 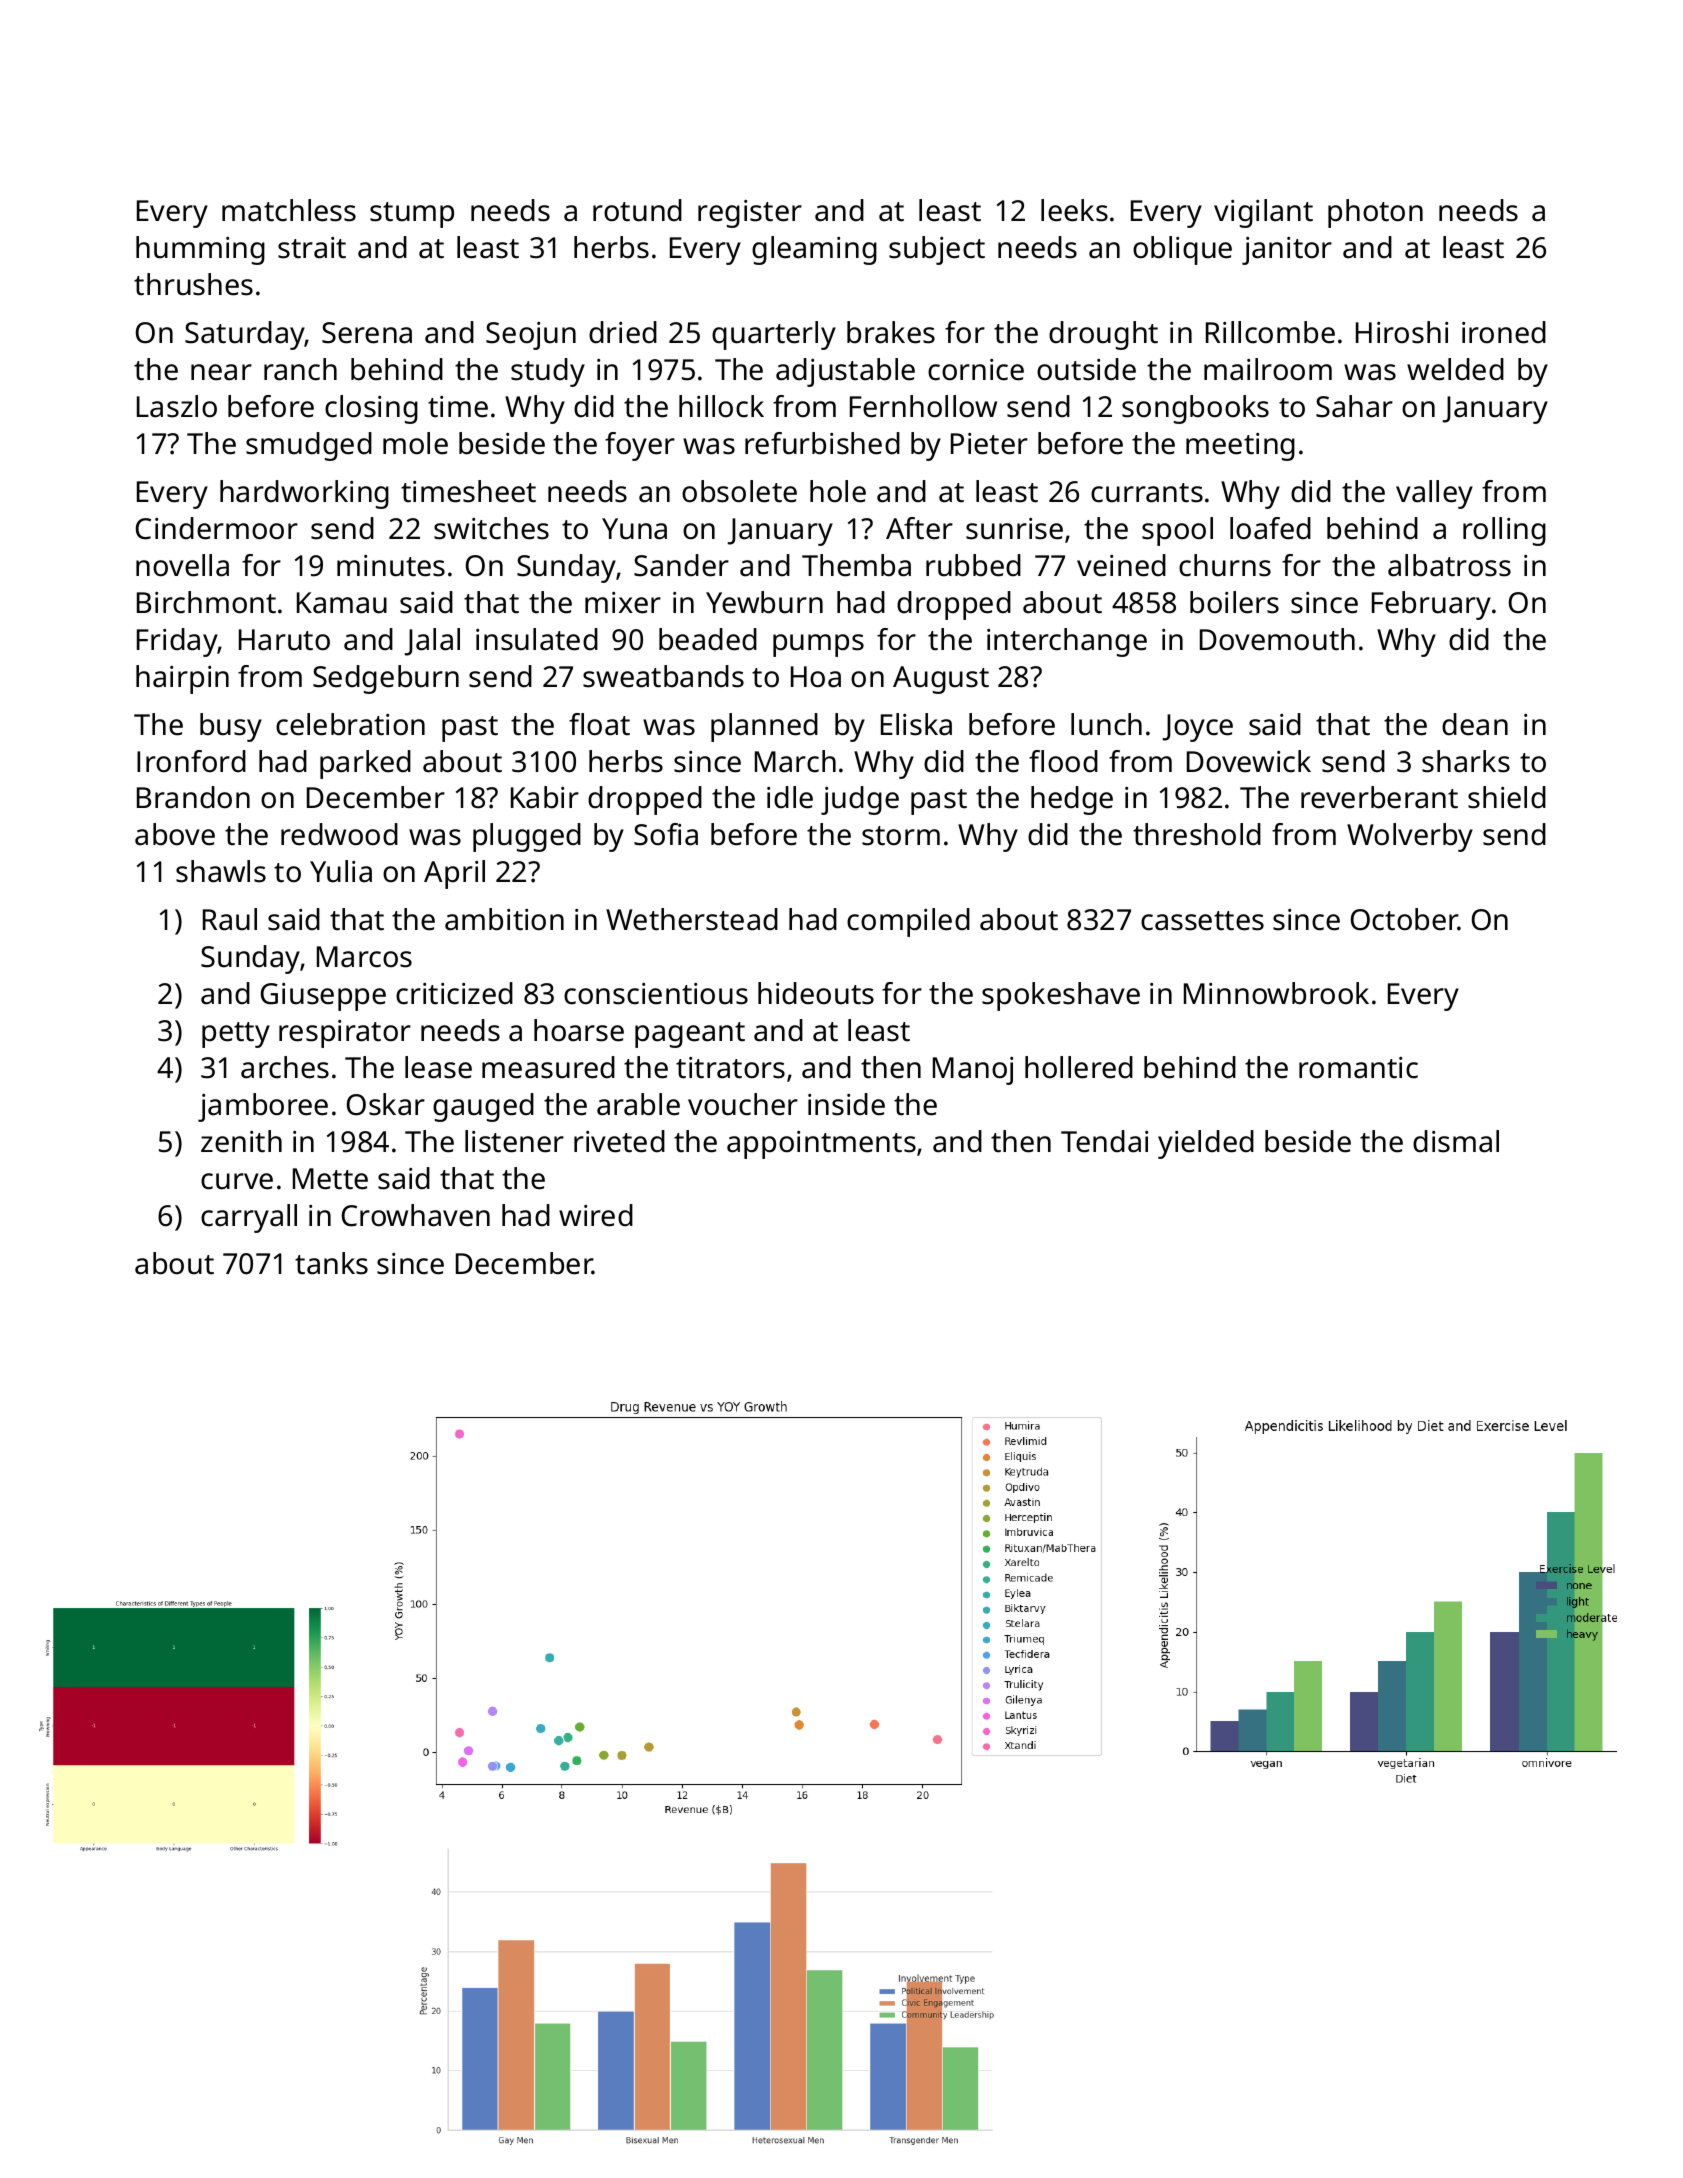 What do you see at coordinates (371, 409) in the image?
I see `closing` at bounding box center [371, 409].
